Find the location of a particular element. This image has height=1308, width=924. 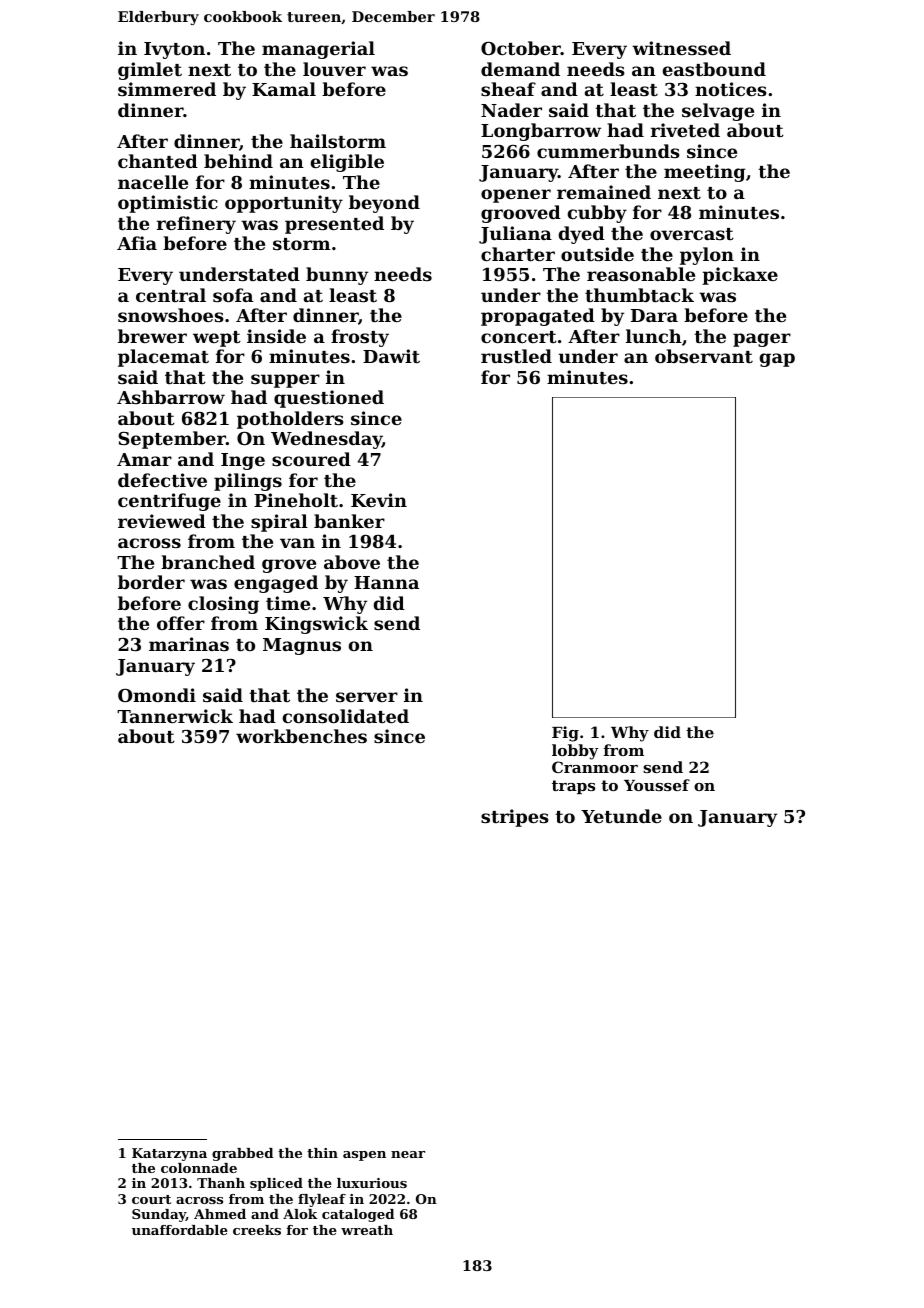

witnessed is located at coordinates (681, 48).
